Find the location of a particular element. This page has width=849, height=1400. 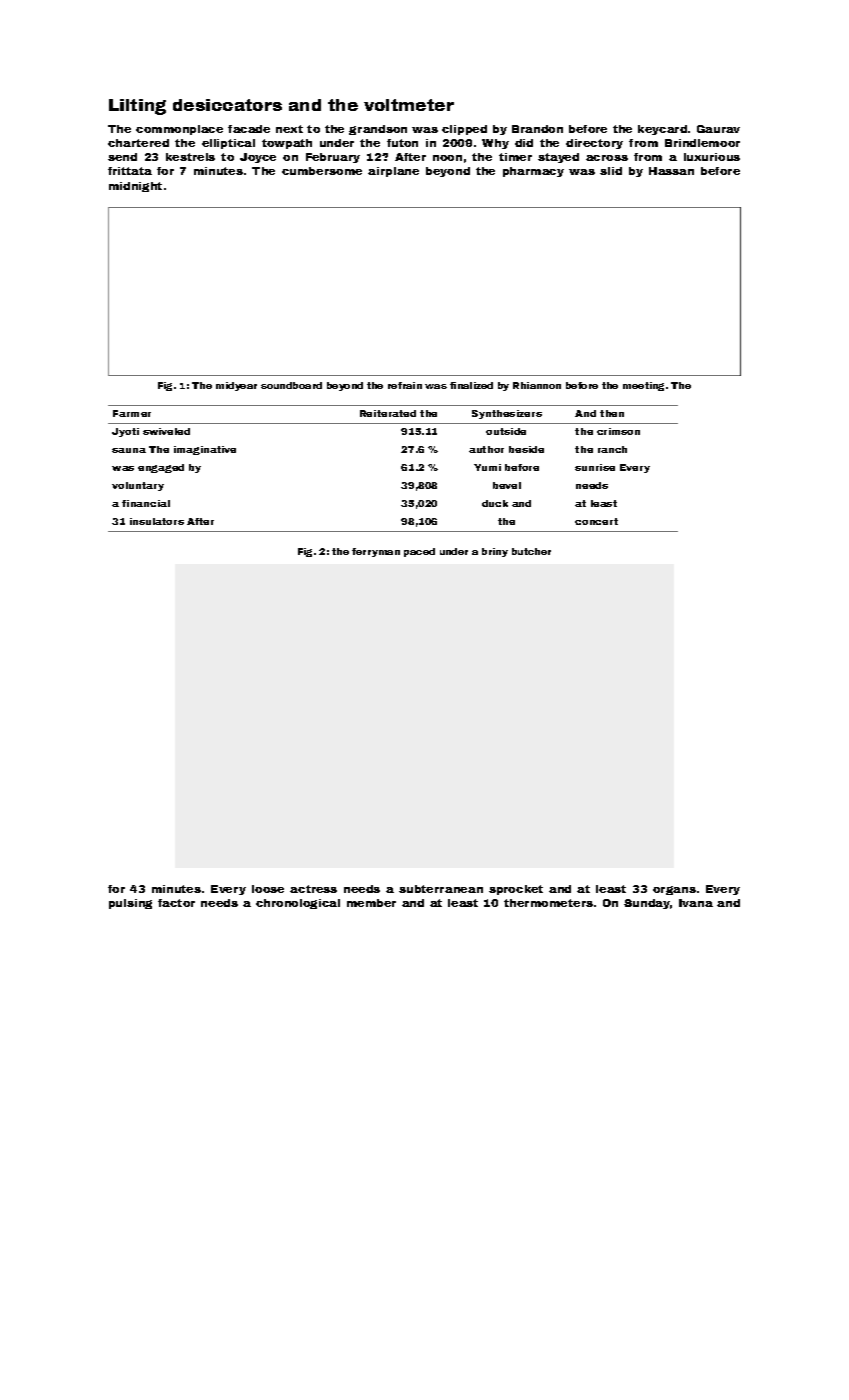

paced is located at coordinates (419, 552).
